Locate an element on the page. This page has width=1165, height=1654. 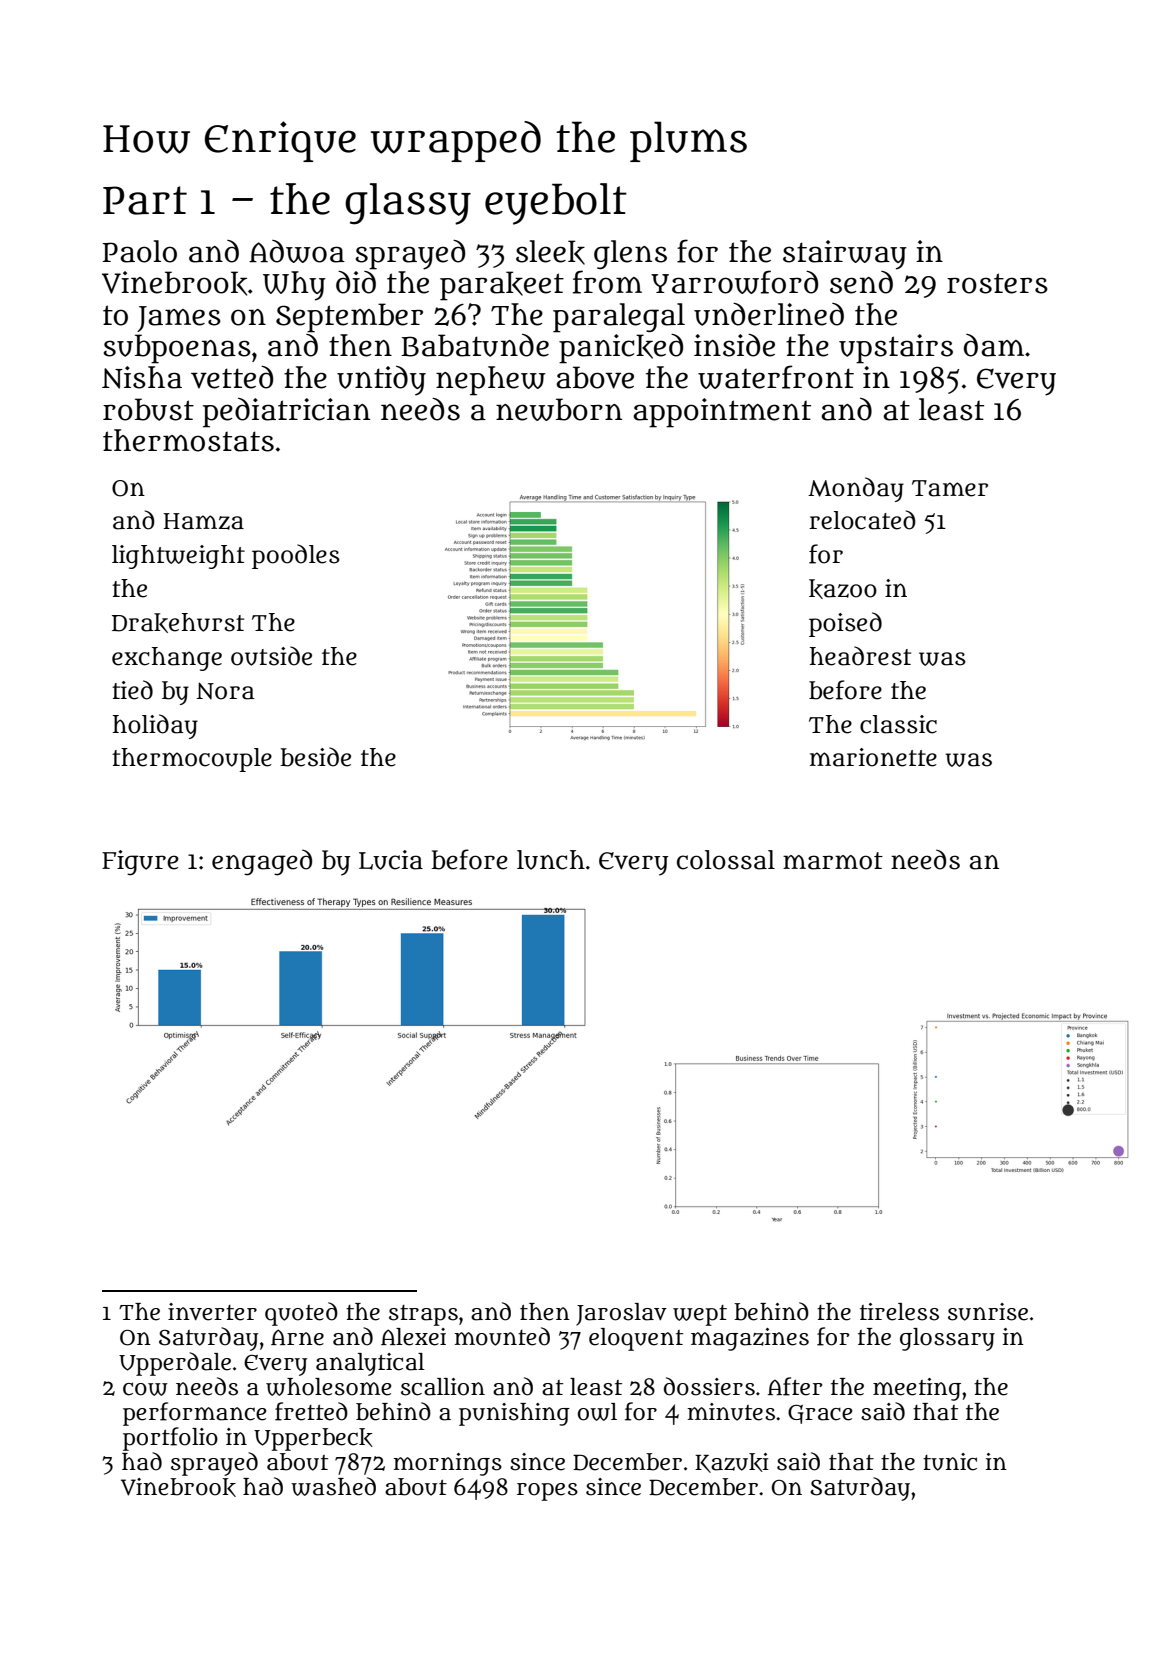
rosters is located at coordinates (997, 283).
